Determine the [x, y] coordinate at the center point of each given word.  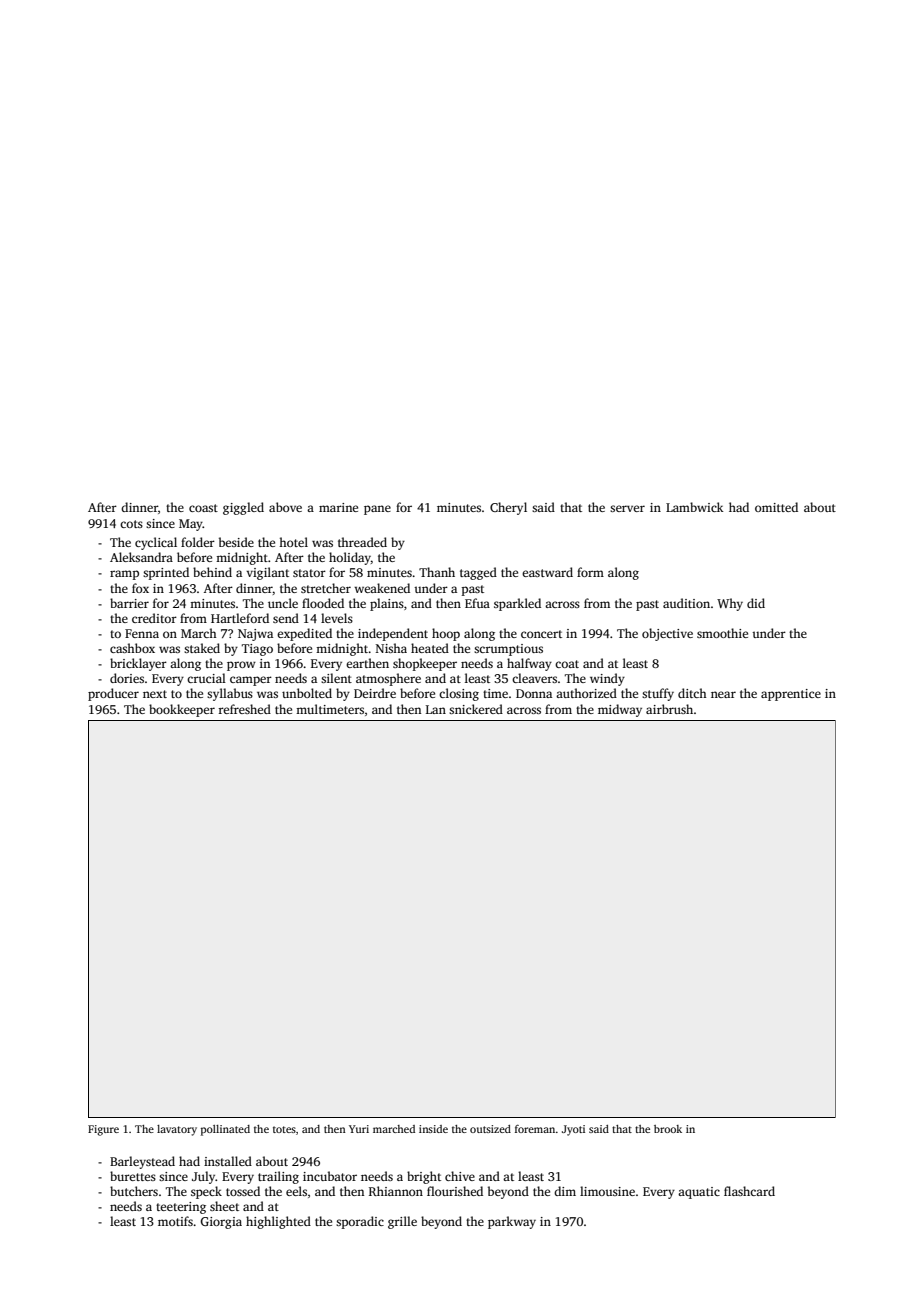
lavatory [177, 1130]
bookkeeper [182, 710]
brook [668, 1129]
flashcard [749, 1191]
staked [202, 648]
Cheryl [508, 508]
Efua [477, 603]
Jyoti [573, 1130]
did [756, 603]
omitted [776, 507]
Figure [103, 1130]
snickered [476, 709]
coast [203, 508]
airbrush [669, 709]
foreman [535, 1129]
